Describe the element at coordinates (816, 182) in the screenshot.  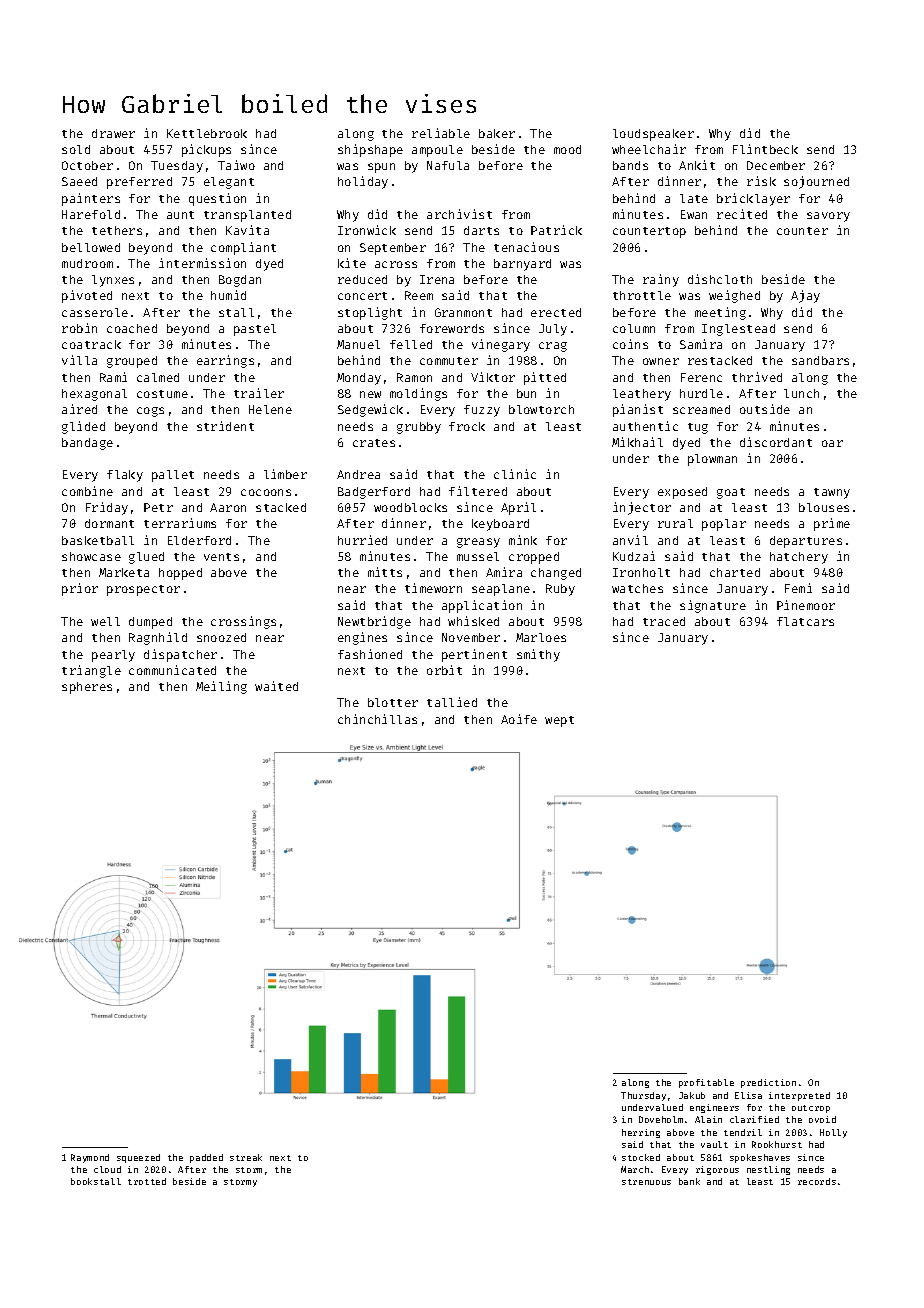
I see `sojourned` at that location.
